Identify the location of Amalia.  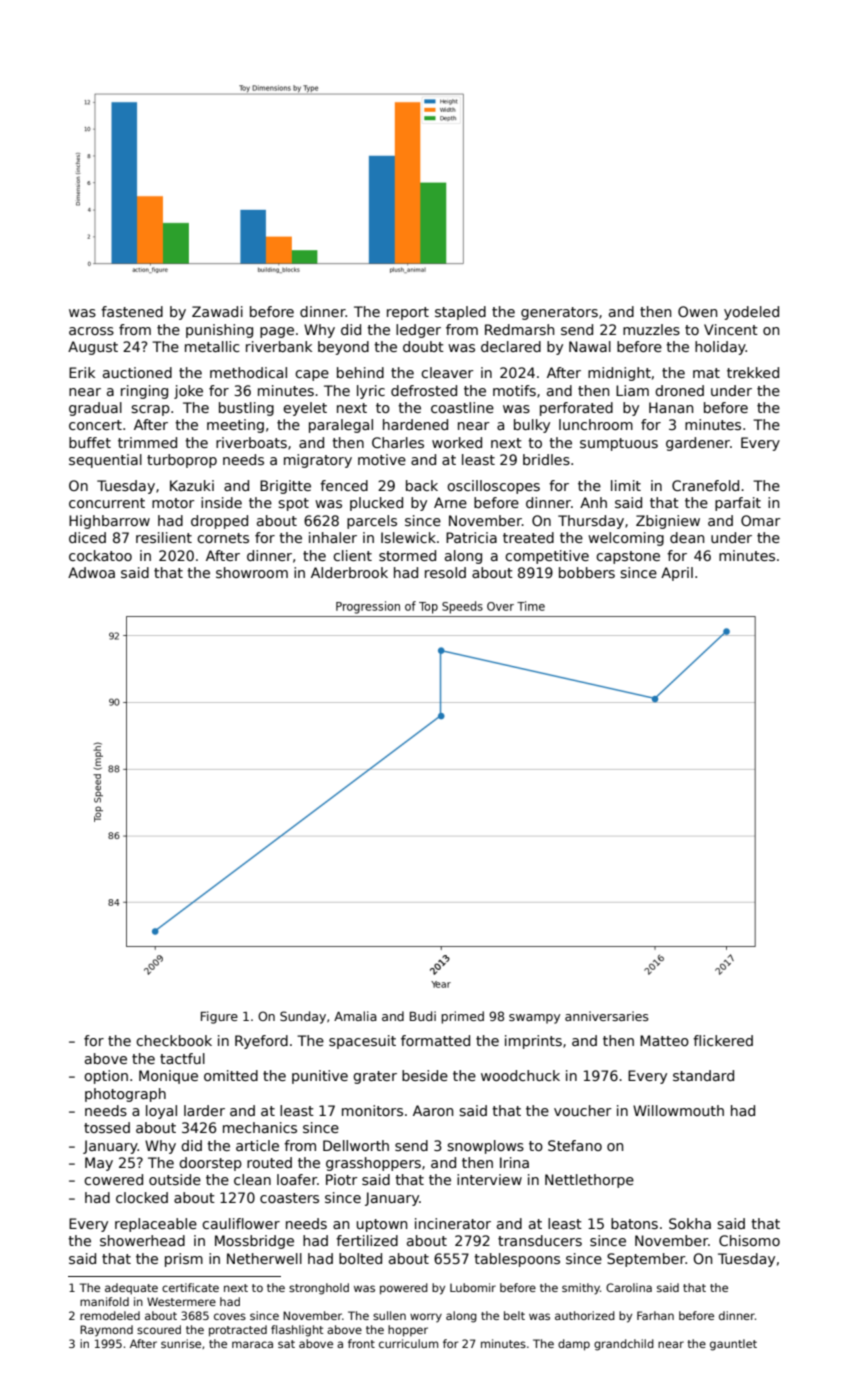
(355, 1016).
